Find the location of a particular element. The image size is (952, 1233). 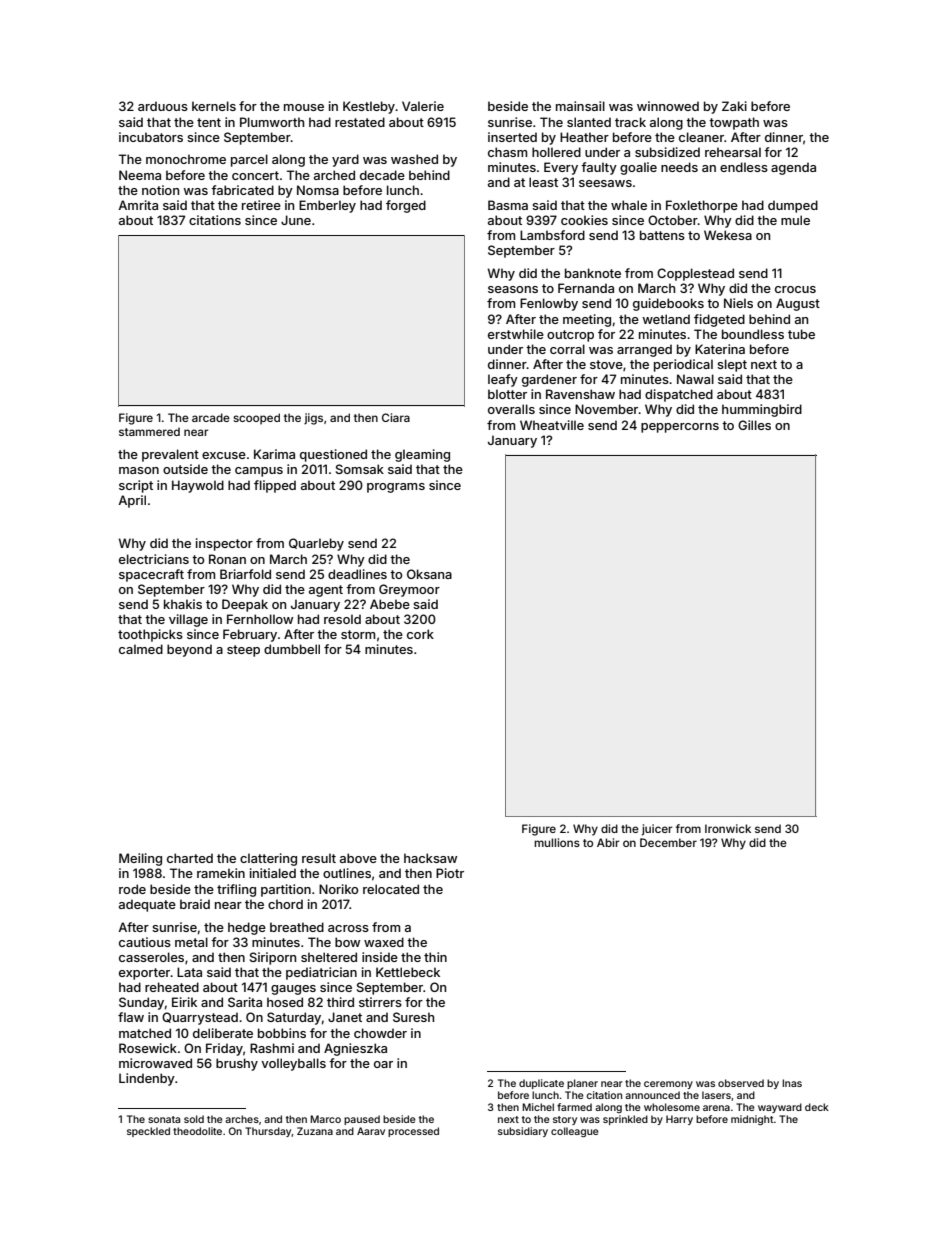

calmed is located at coordinates (141, 649).
